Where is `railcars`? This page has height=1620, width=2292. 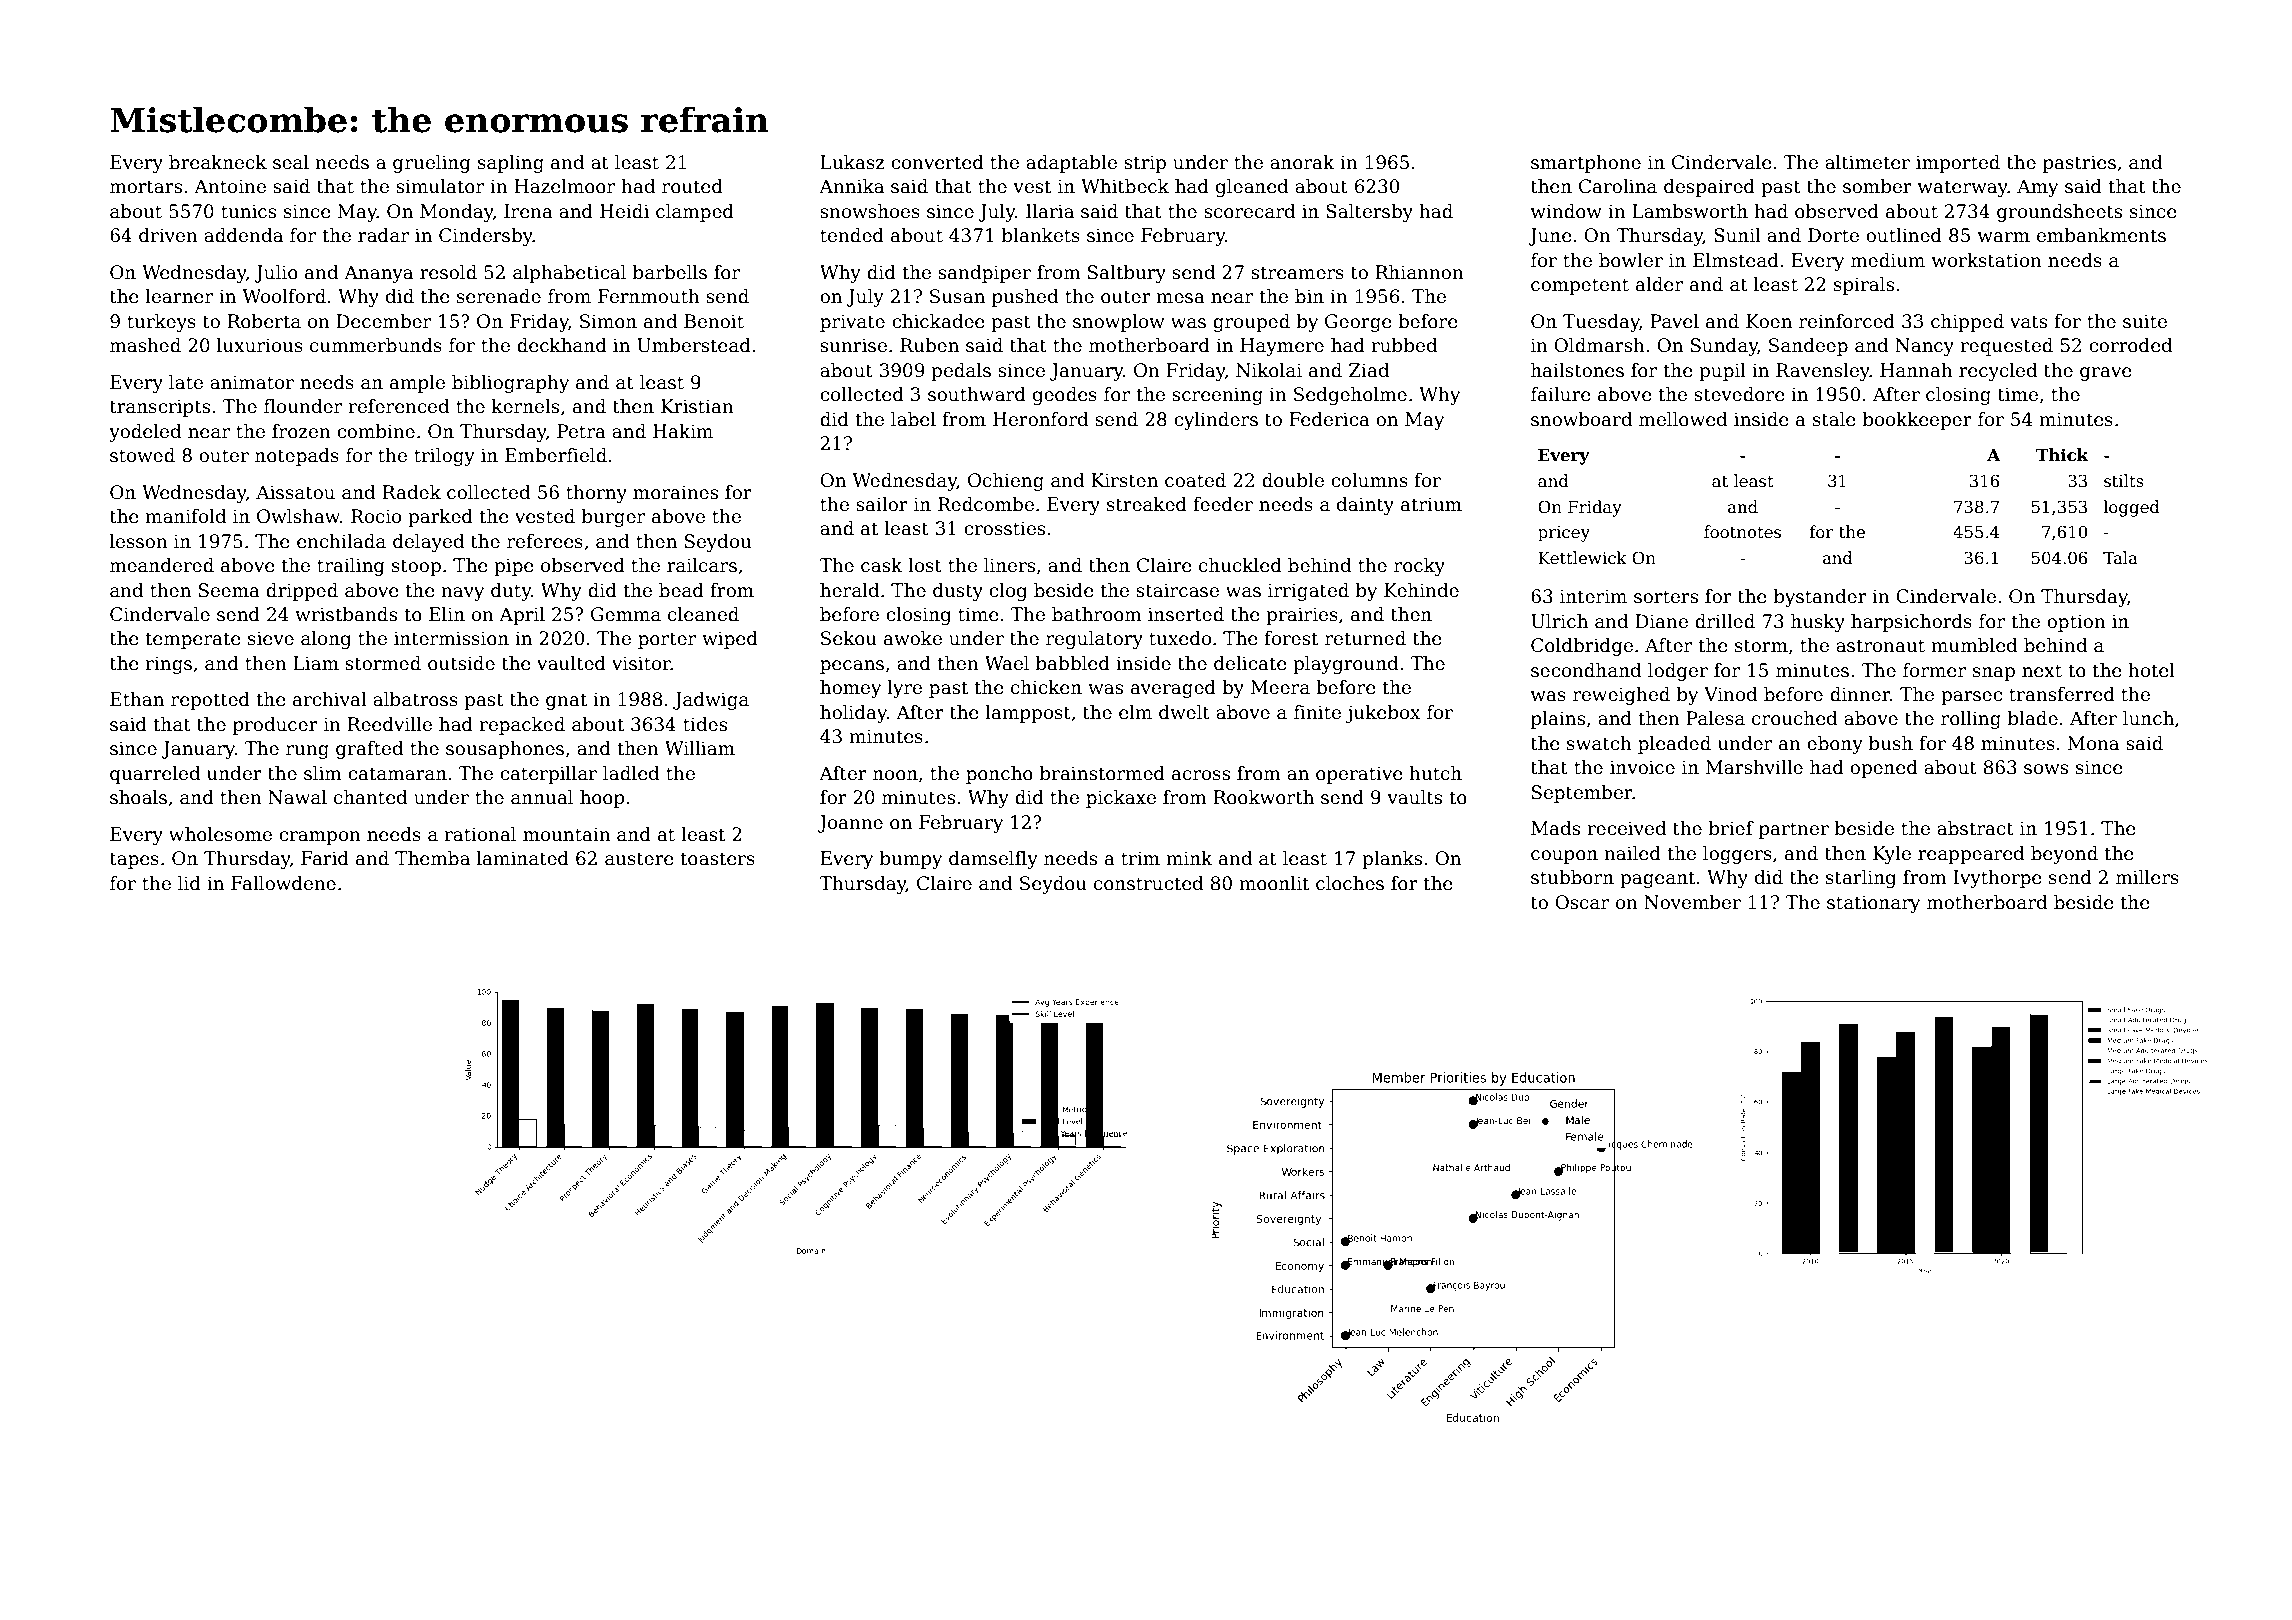 railcars is located at coordinates (702, 565).
